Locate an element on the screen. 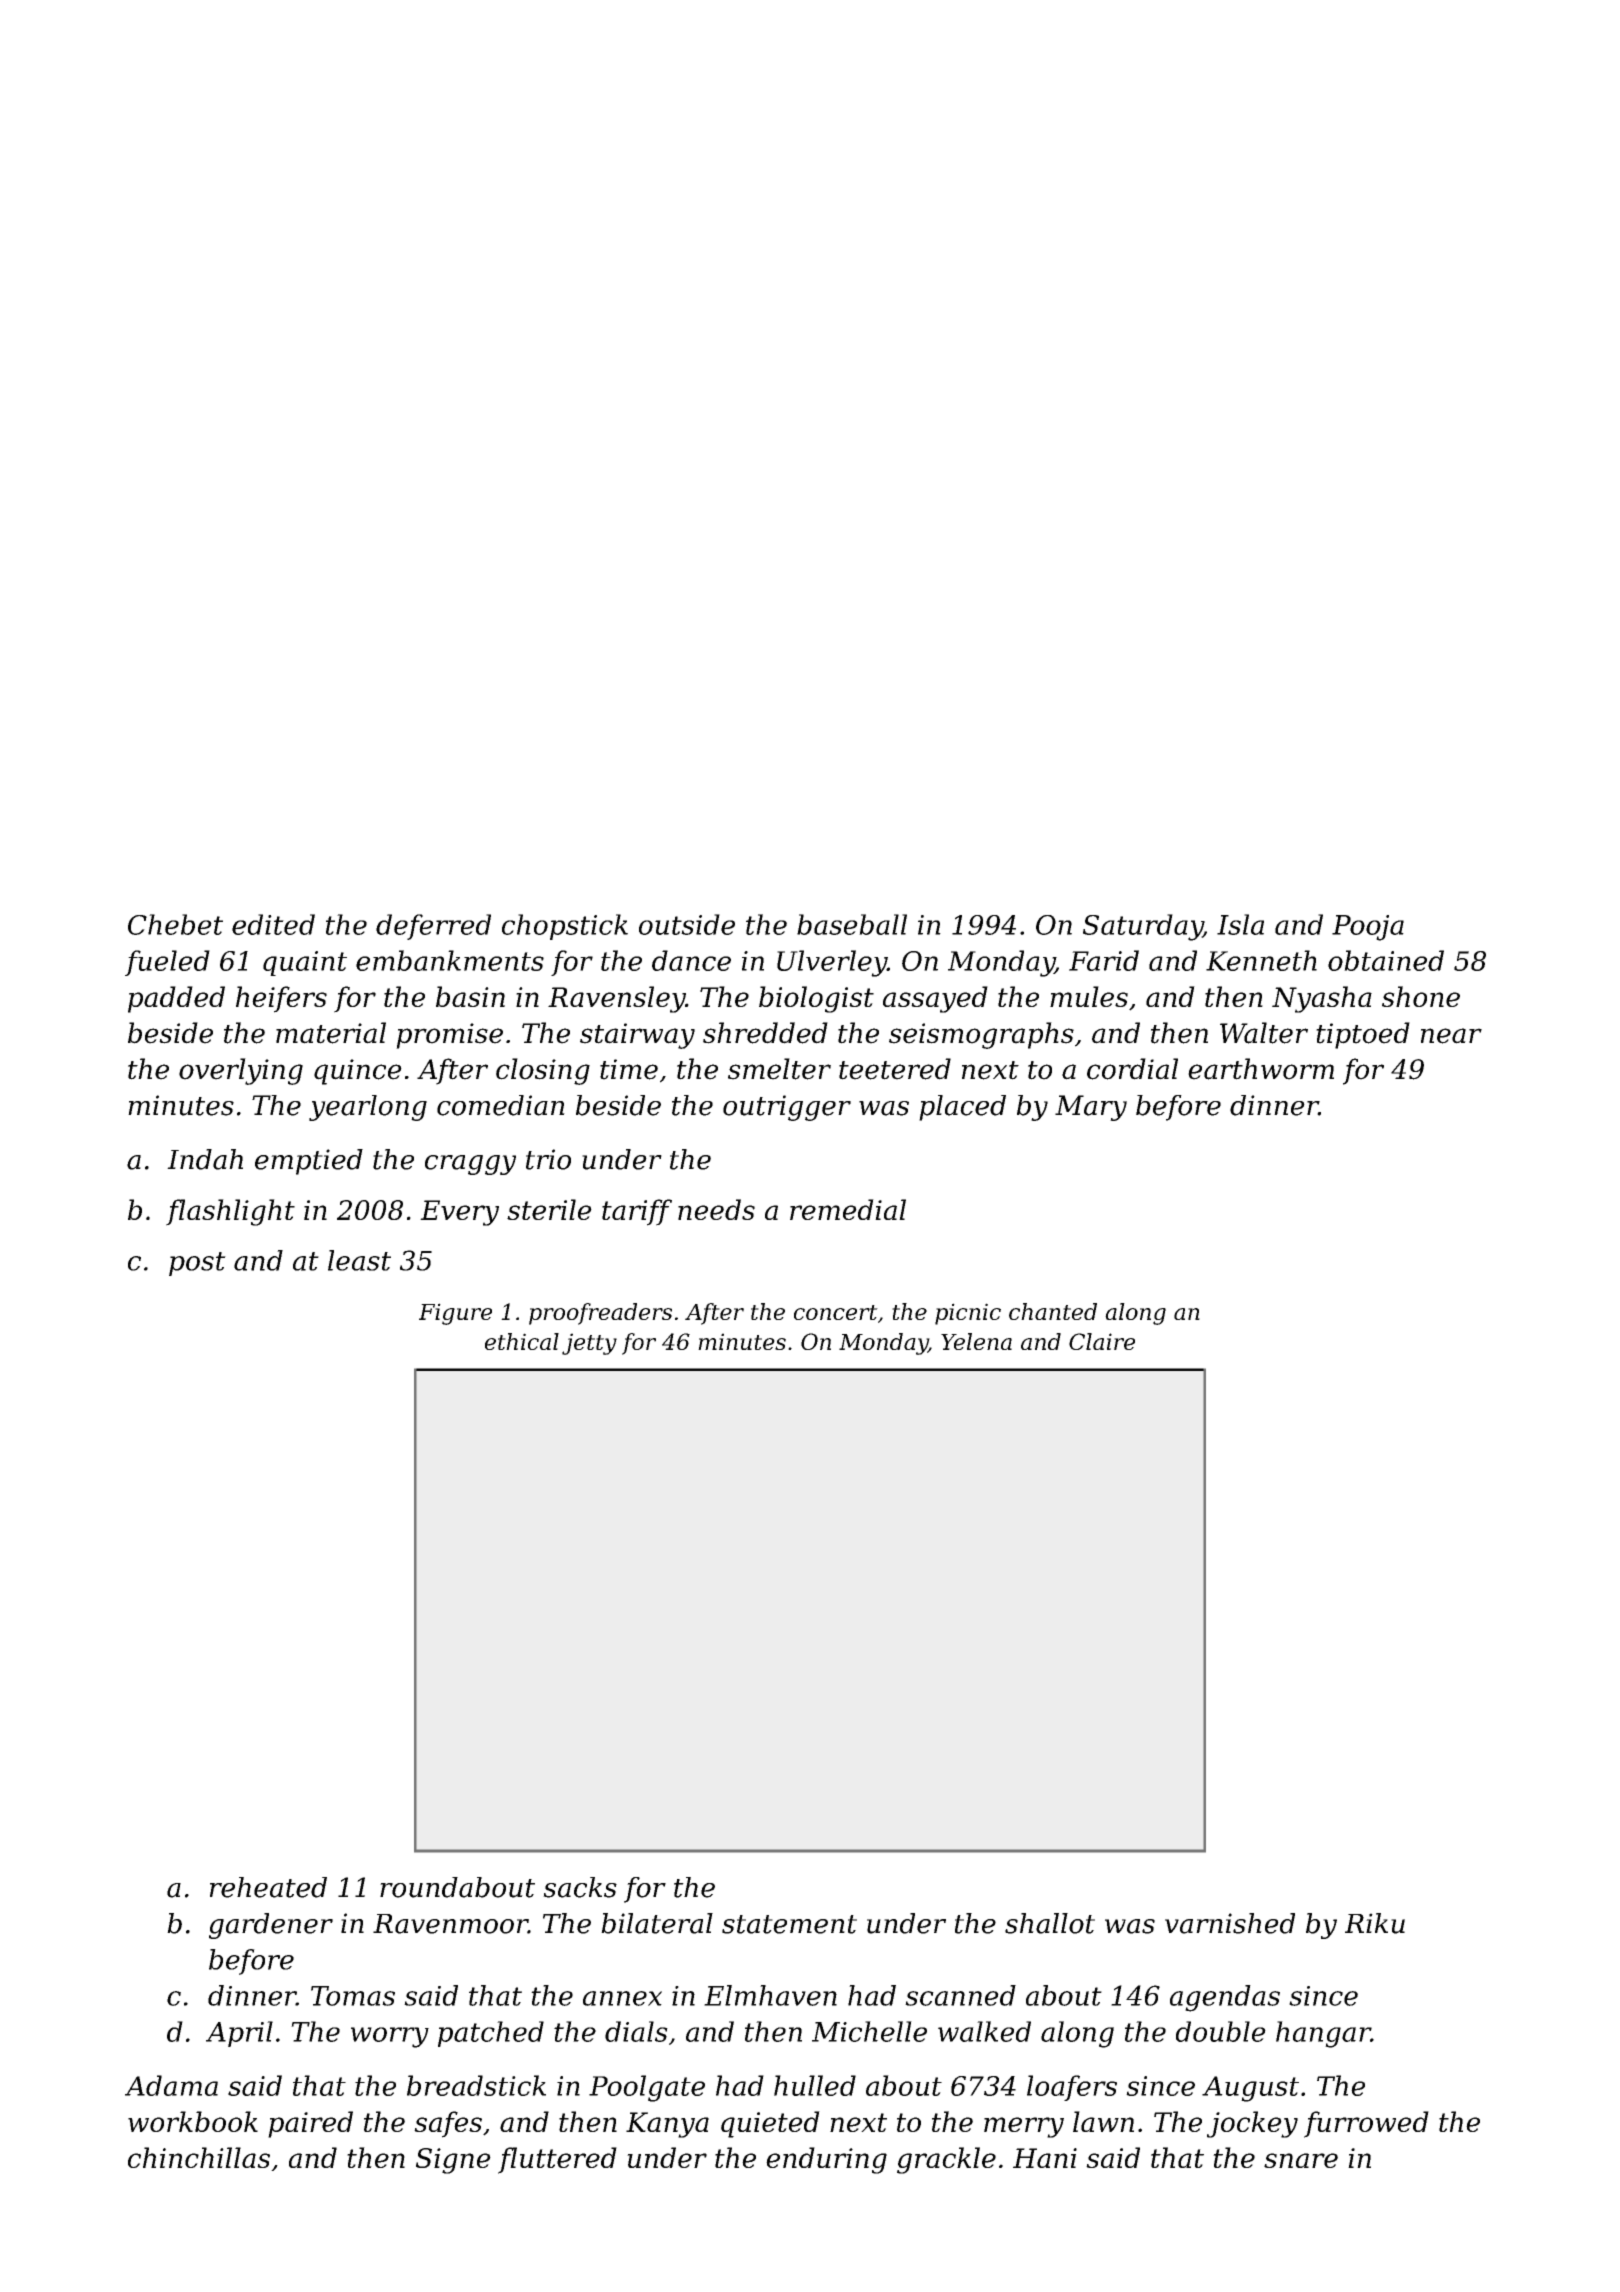  Riku is located at coordinates (1375, 1923).
